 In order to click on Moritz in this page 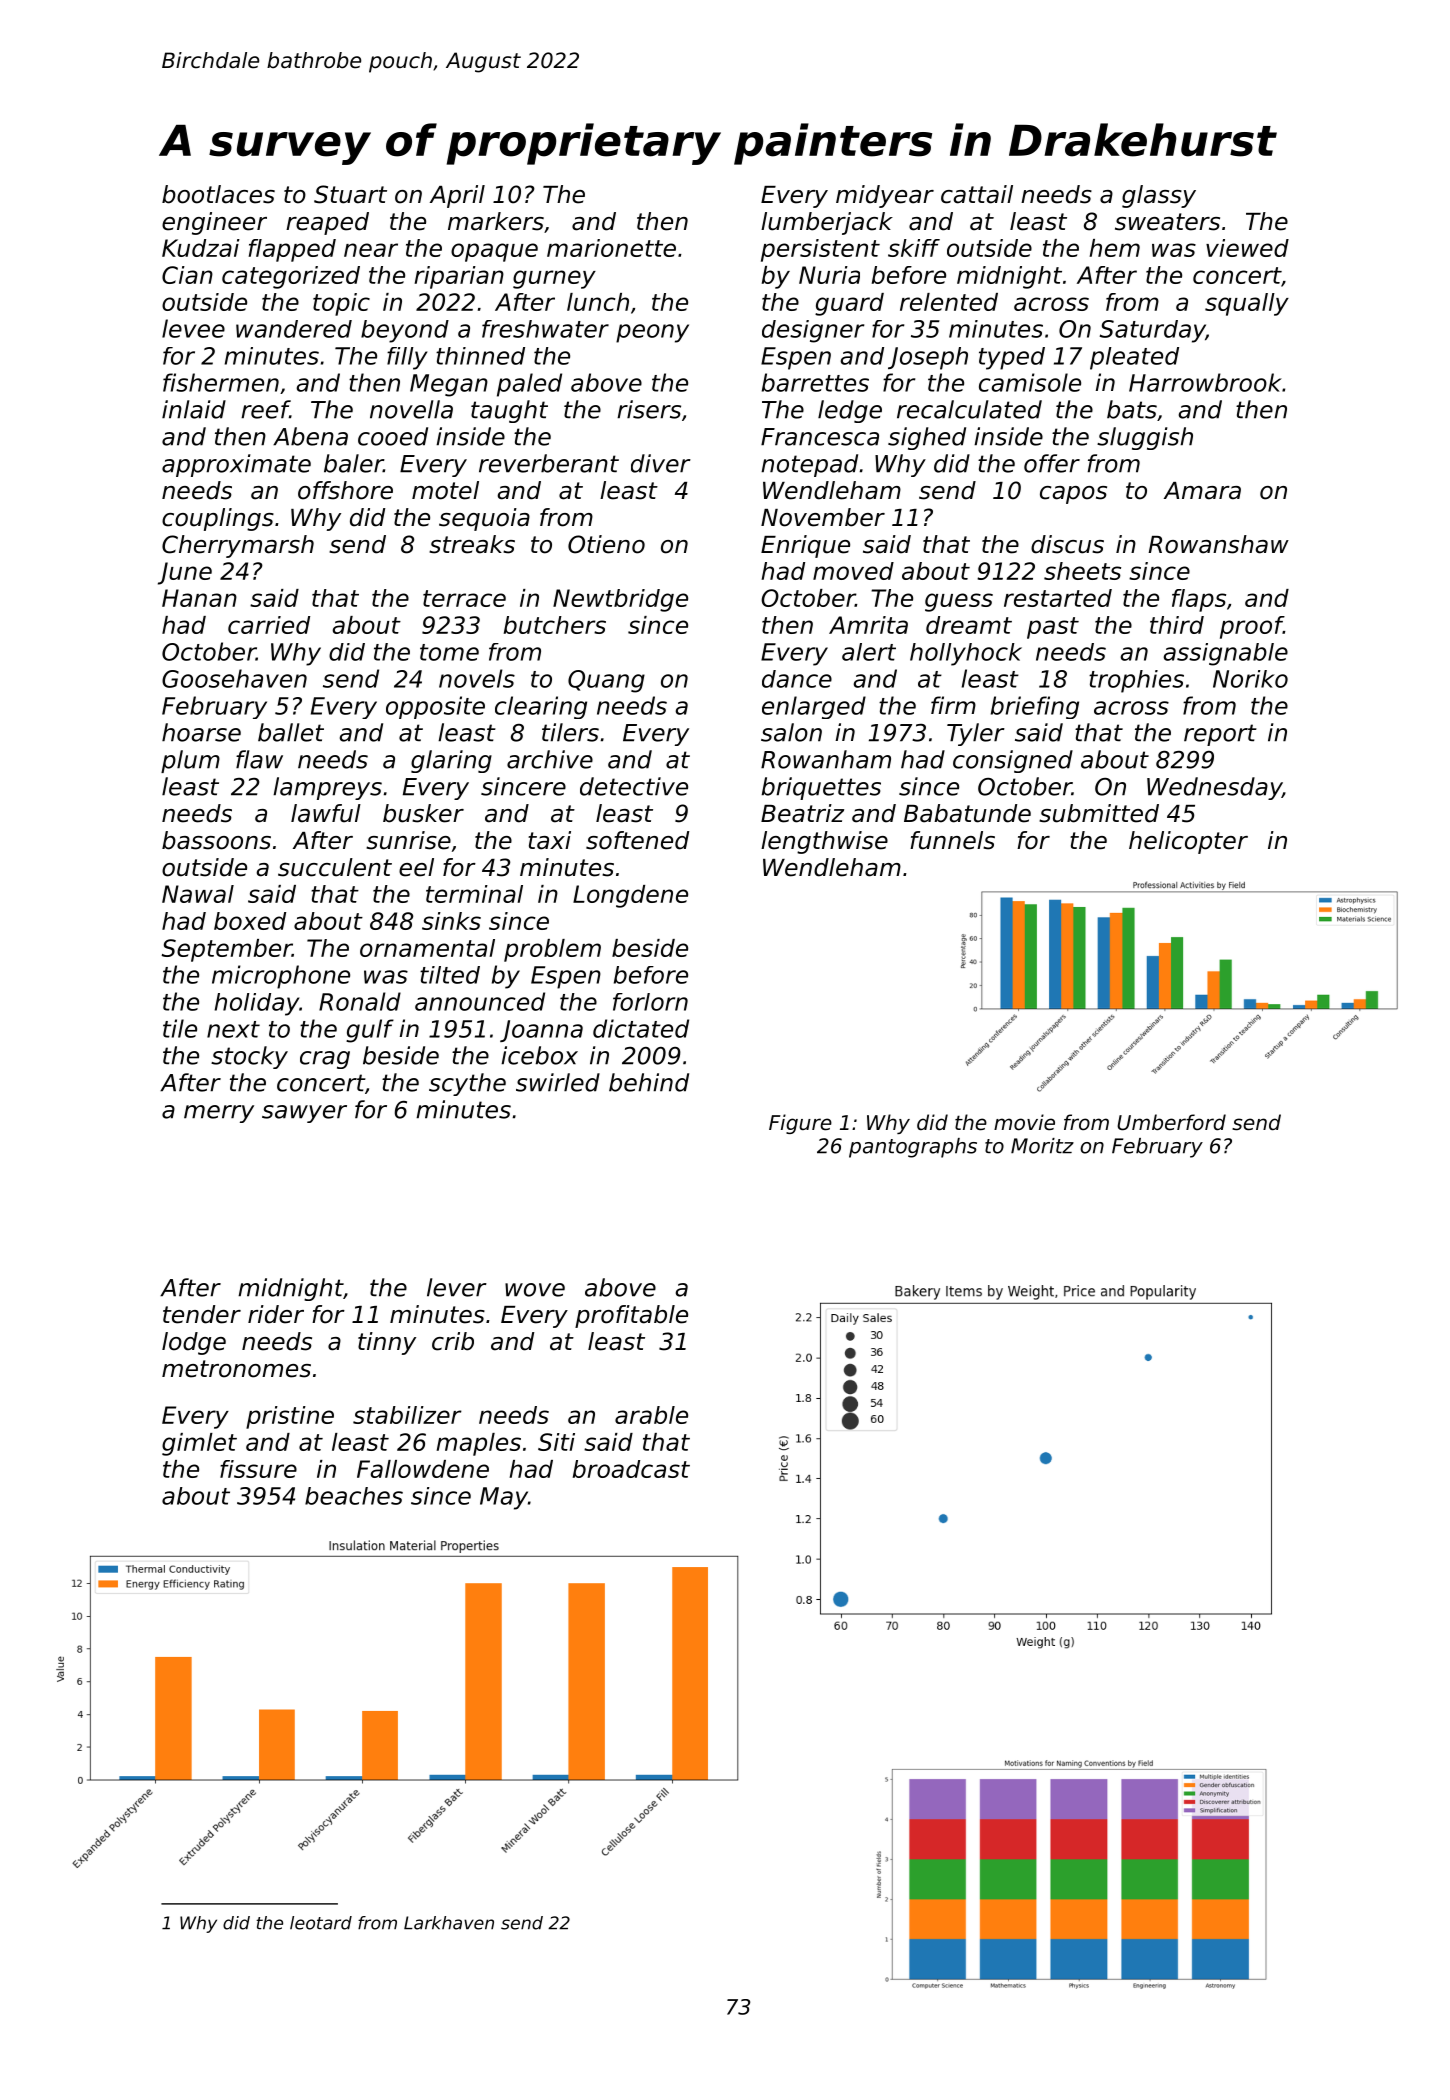, I will do `click(1042, 1146)`.
